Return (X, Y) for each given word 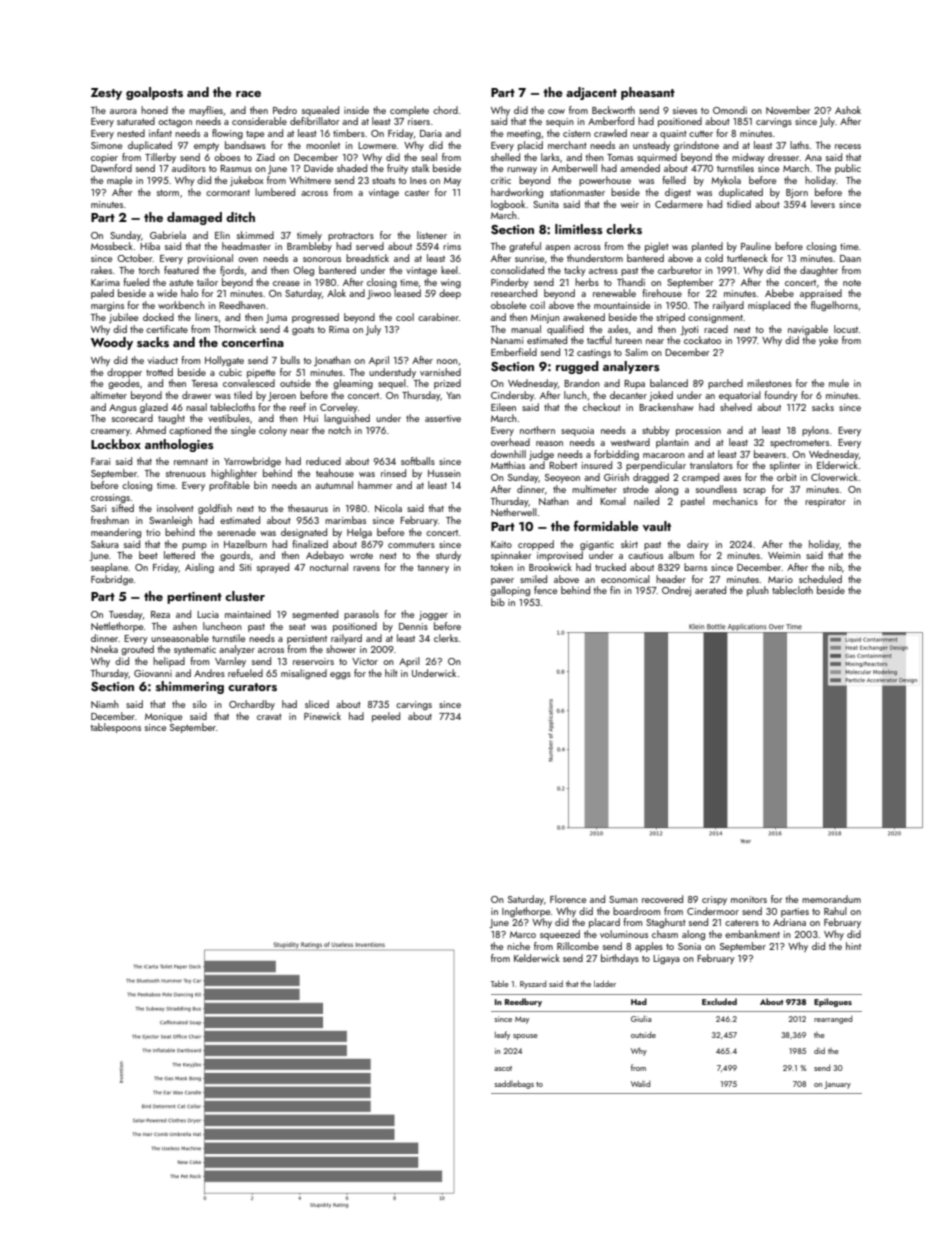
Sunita (546, 204)
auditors (189, 168)
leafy (502, 1035)
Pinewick (322, 716)
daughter (819, 271)
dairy (698, 545)
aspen (557, 248)
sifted (123, 508)
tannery (433, 569)
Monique (163, 717)
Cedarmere (679, 204)
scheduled (820, 579)
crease (286, 283)
